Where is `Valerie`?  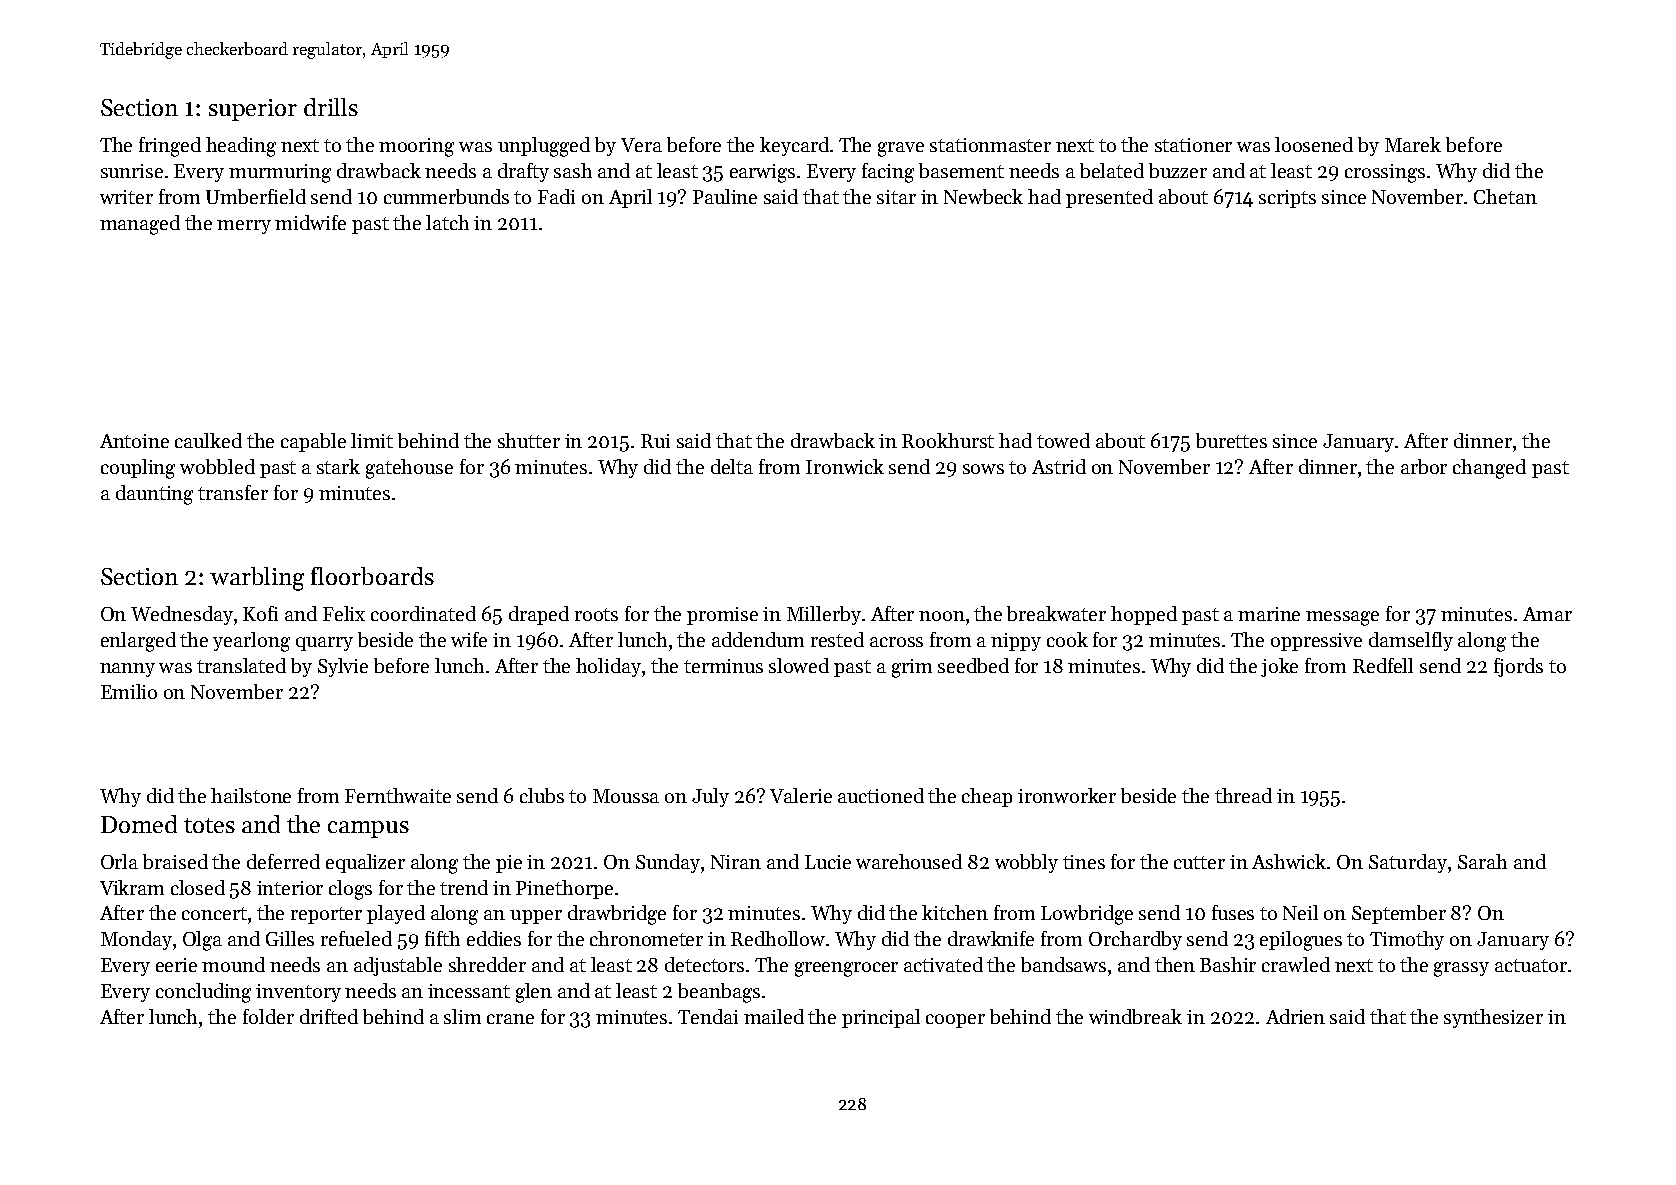
Valerie is located at coordinates (801, 795).
